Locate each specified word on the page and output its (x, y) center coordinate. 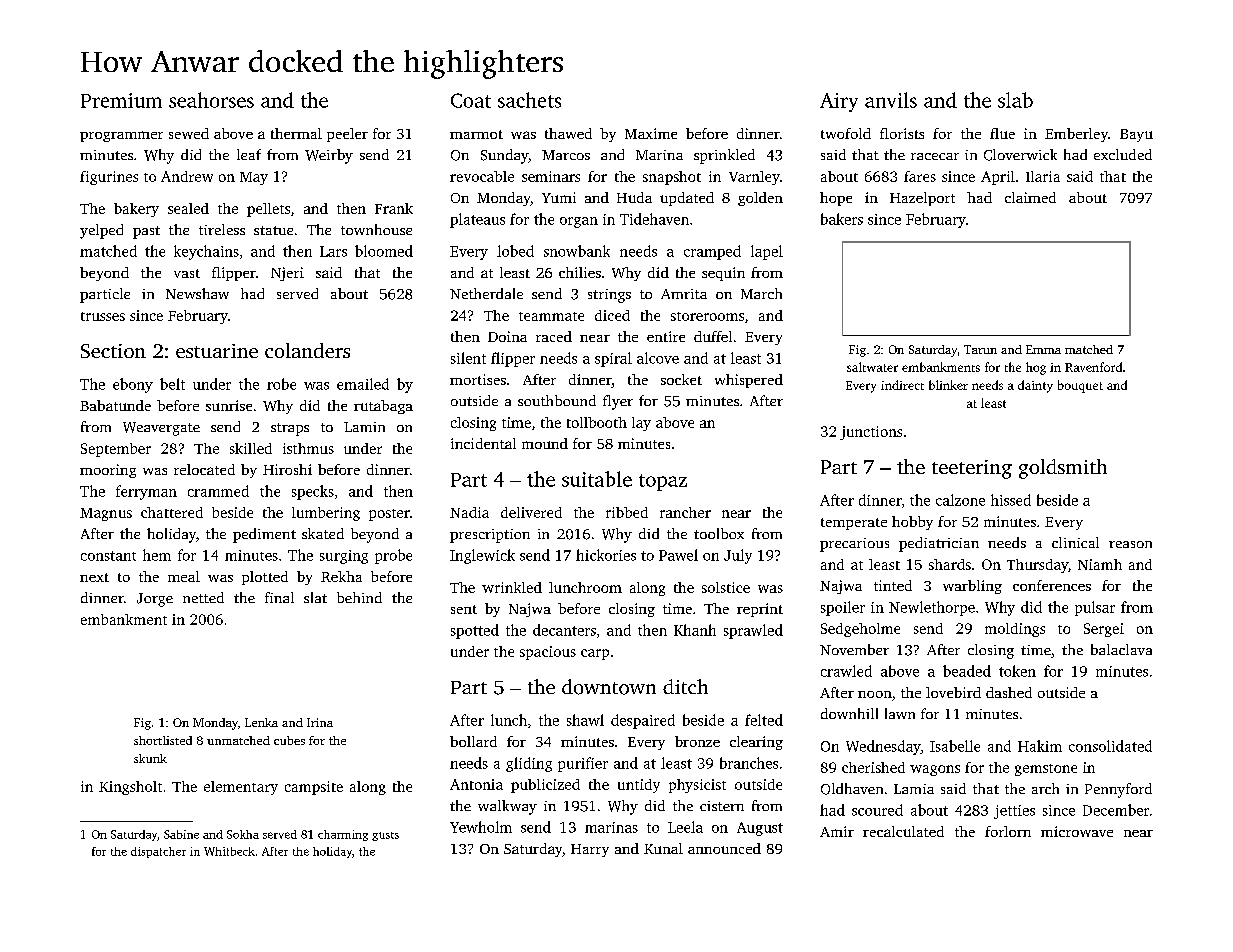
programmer (121, 136)
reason (1130, 544)
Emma (1043, 349)
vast (187, 273)
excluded (1123, 154)
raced (554, 336)
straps (290, 429)
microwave (1077, 831)
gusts (385, 836)
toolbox (719, 533)
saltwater (872, 367)
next (94, 577)
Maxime (651, 133)
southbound (557, 400)
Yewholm (481, 827)
